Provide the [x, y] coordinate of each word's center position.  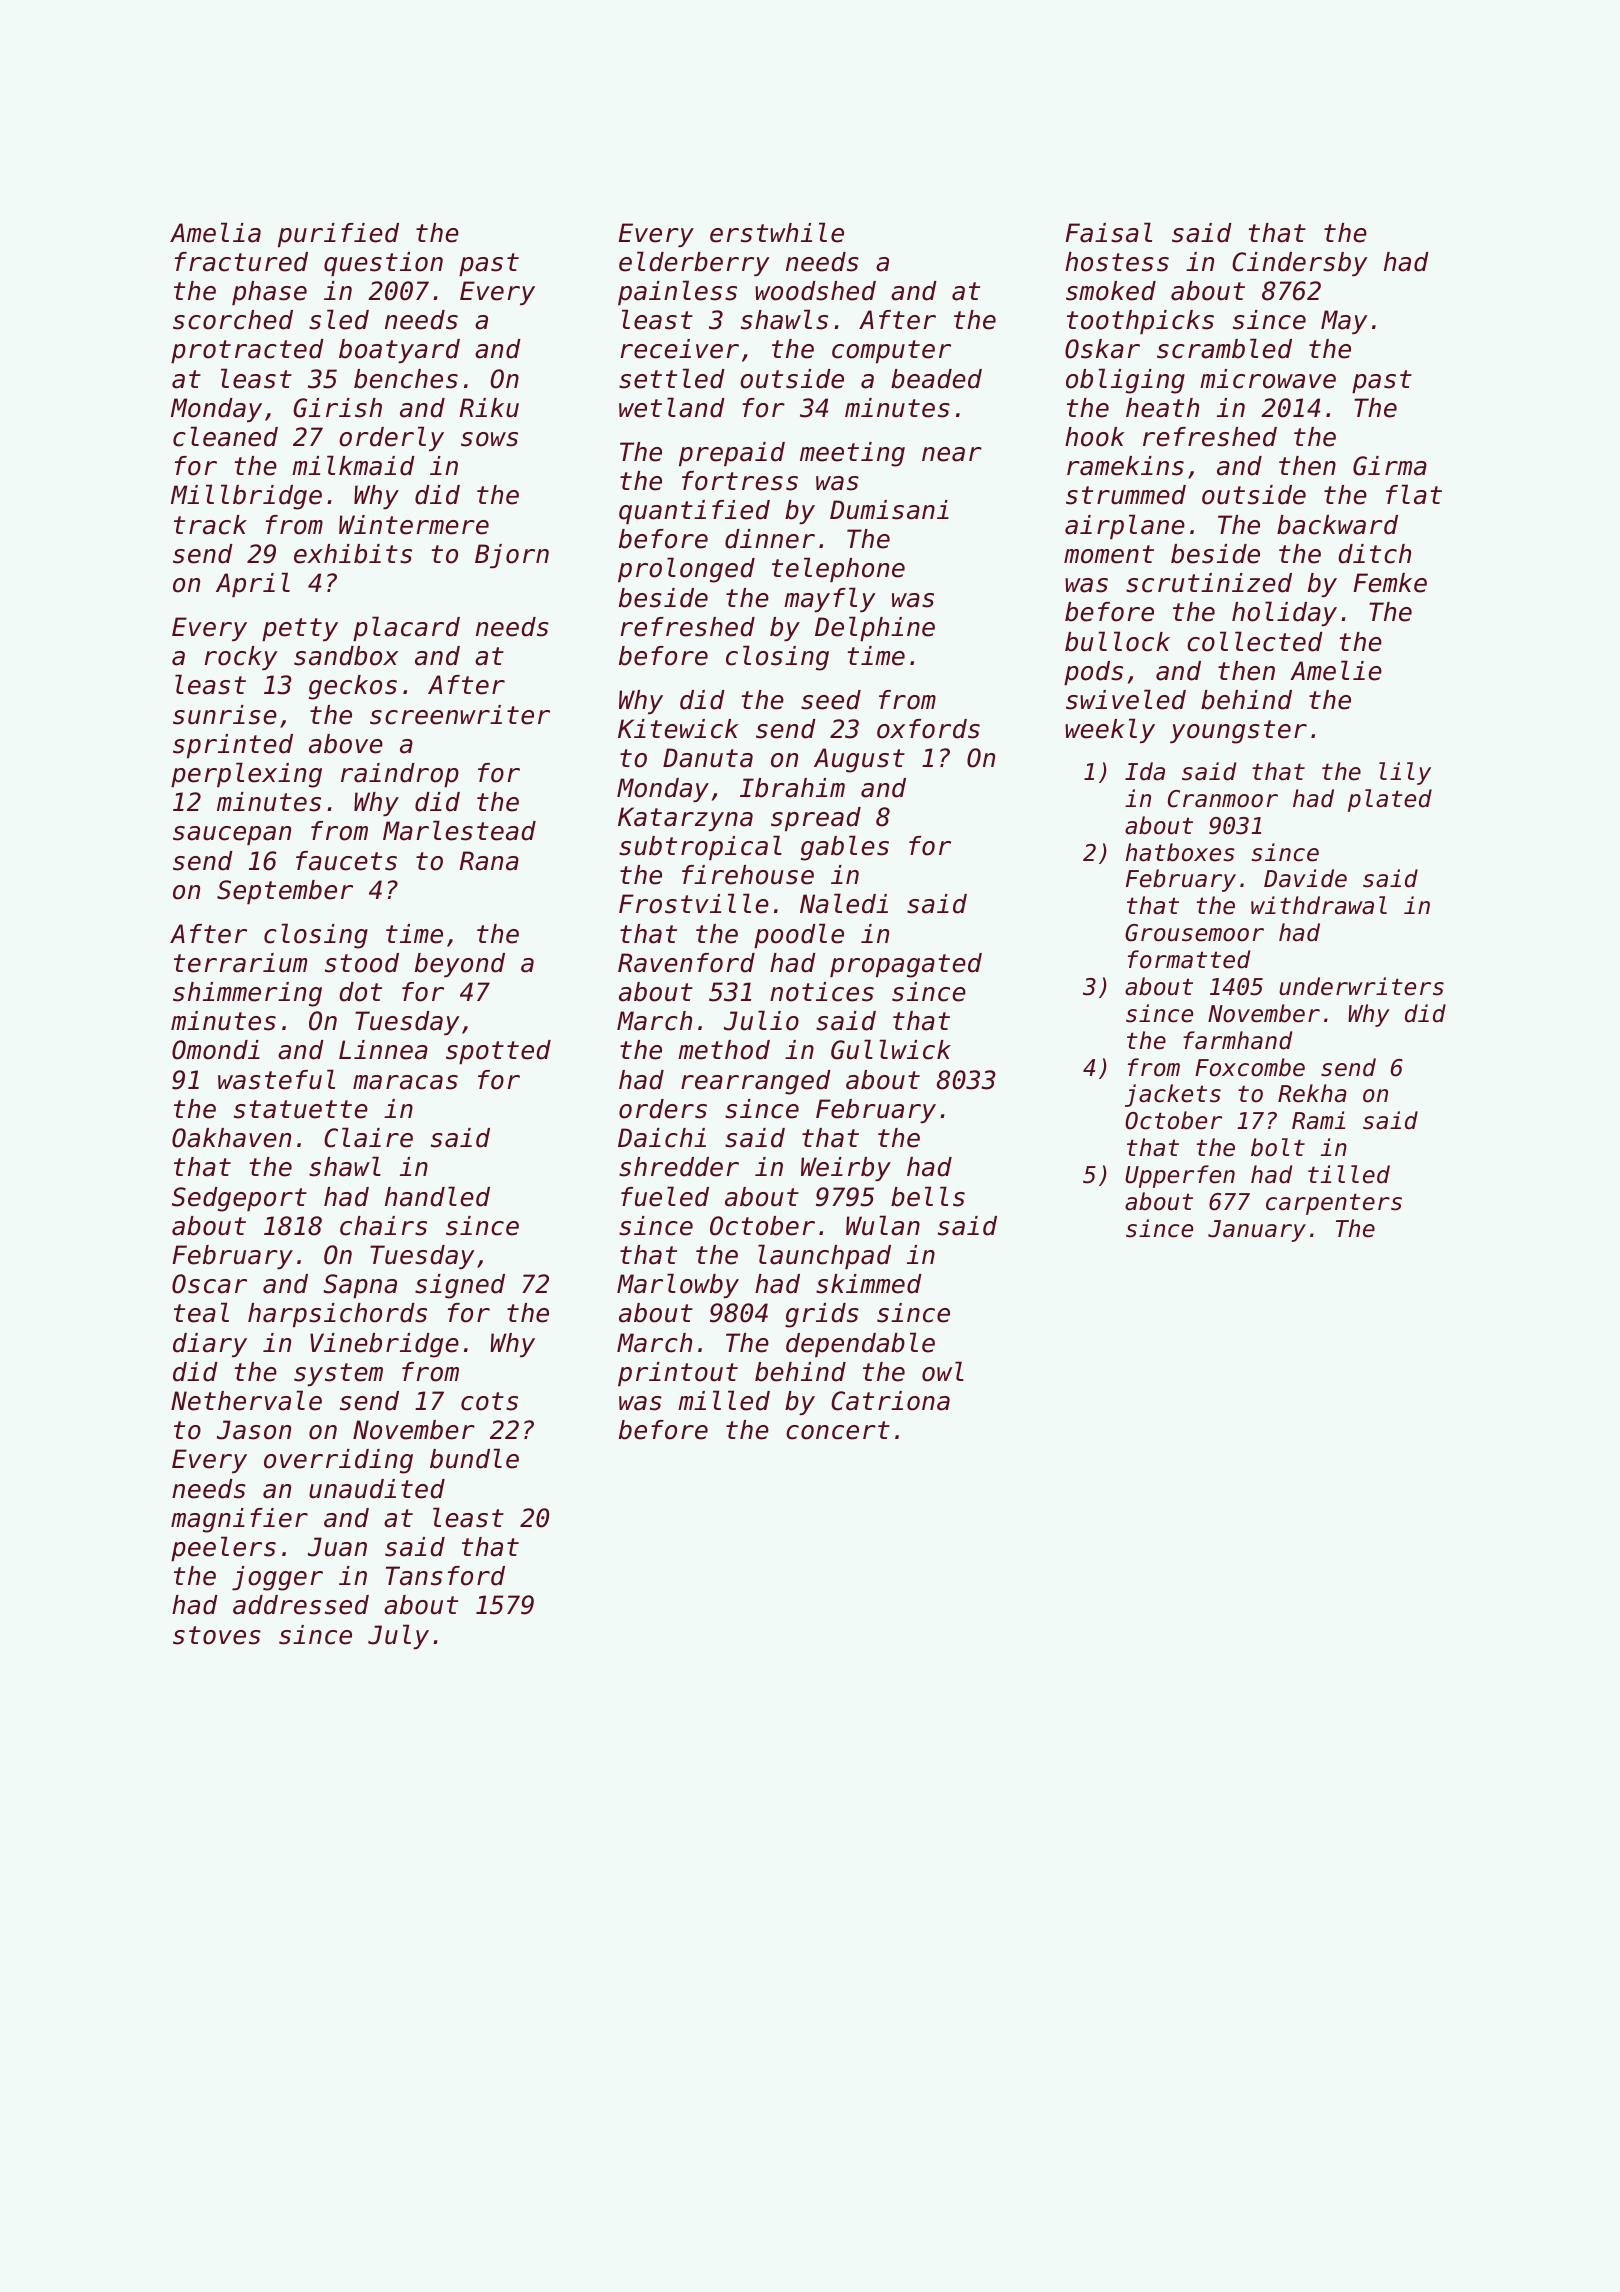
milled [724, 1400]
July [398, 1636]
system [338, 1374]
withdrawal [1319, 905]
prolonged [686, 570]
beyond [460, 965]
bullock [1117, 641]
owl [943, 1371]
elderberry [694, 263]
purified [338, 235]
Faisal [1108, 232]
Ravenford [686, 963]
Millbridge [246, 497]
